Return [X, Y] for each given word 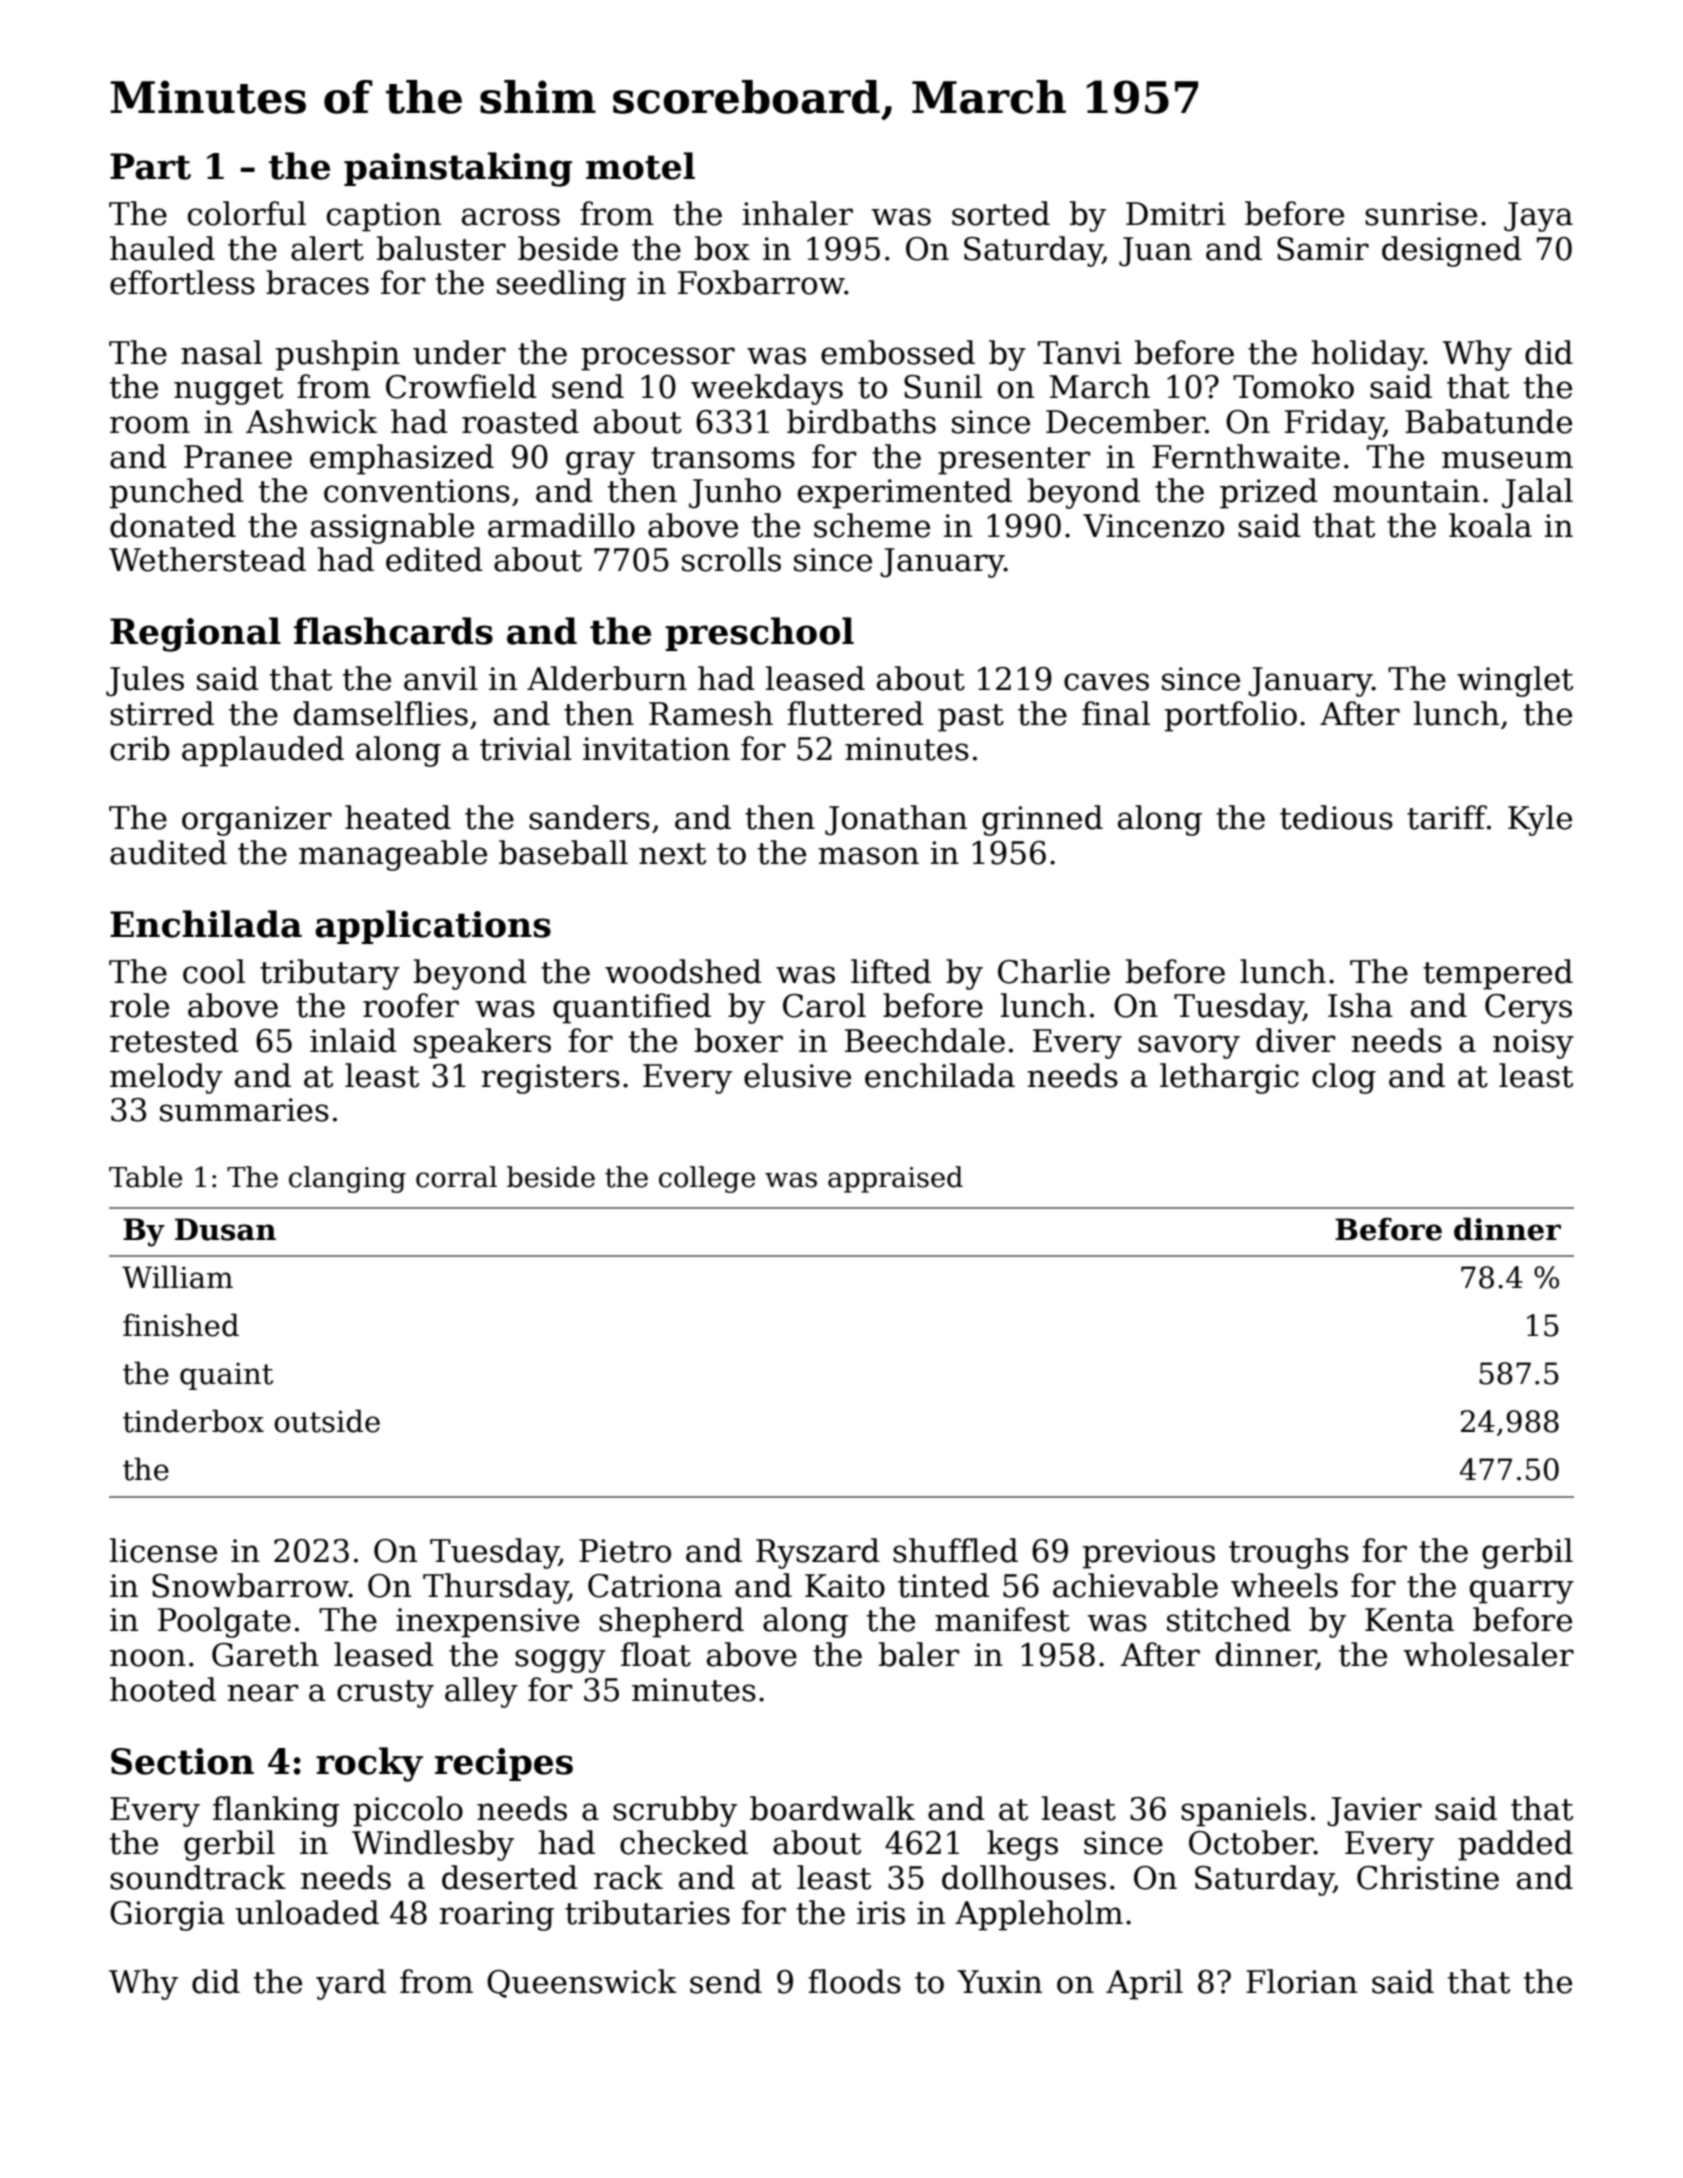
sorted [1001, 213]
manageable [393, 855]
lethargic [1229, 1078]
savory [1189, 1047]
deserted [510, 1877]
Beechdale [925, 1040]
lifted [891, 971]
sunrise [1421, 214]
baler [919, 1654]
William [177, 1277]
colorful [247, 213]
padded [1515, 1845]
